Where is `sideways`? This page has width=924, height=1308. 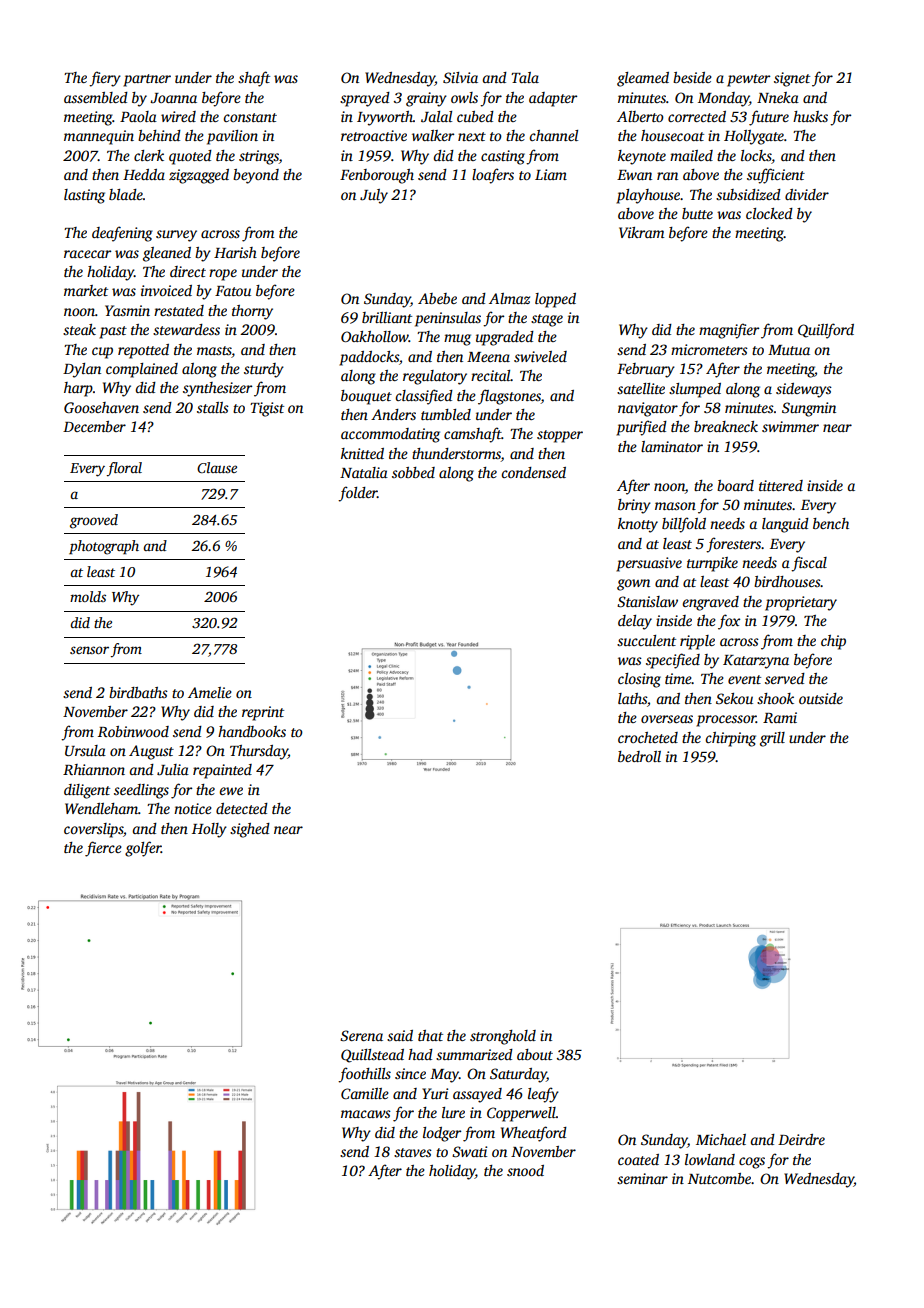
sideways is located at coordinates (804, 390).
